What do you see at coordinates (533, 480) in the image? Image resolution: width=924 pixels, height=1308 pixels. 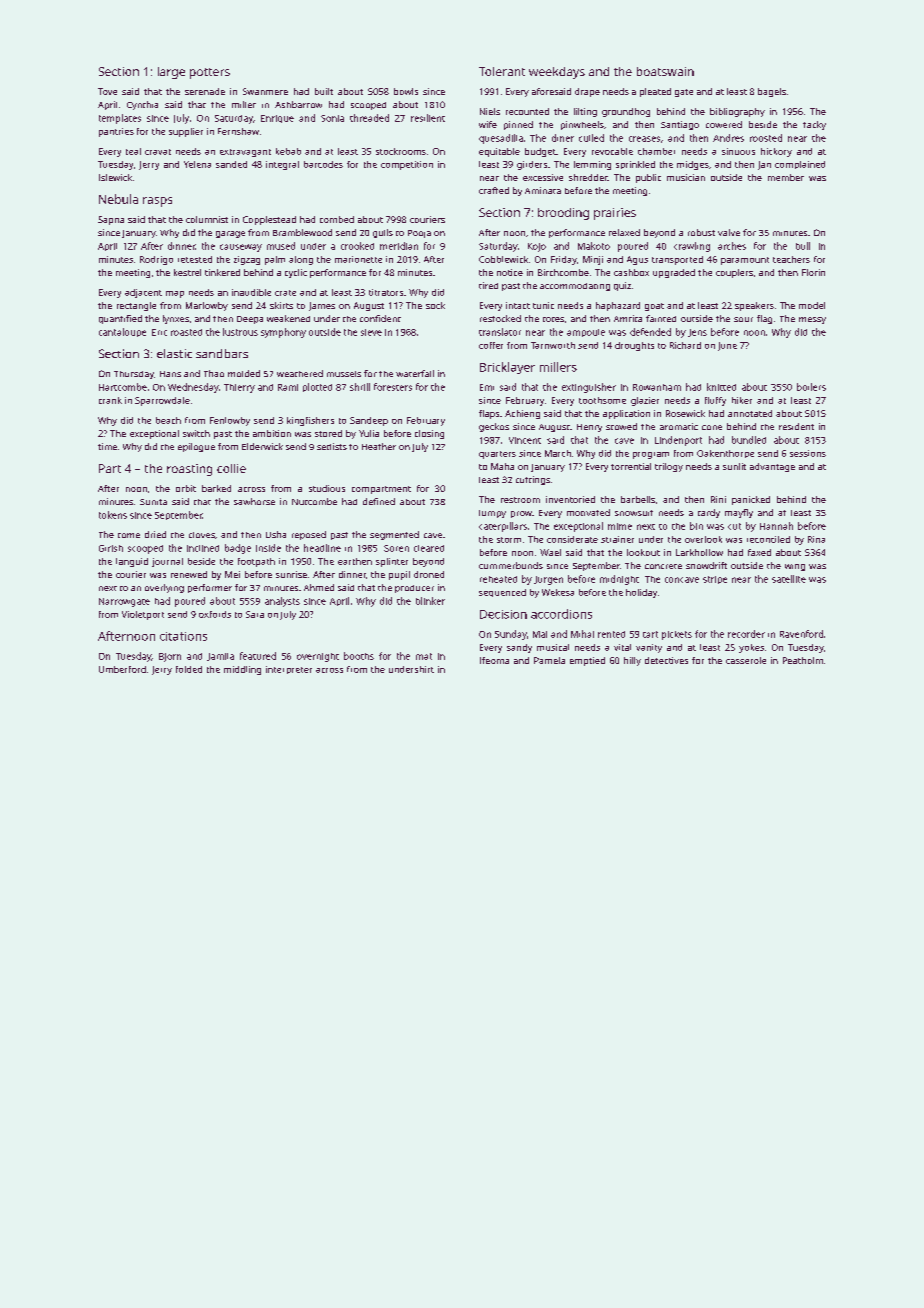 I see `cuttings` at bounding box center [533, 480].
